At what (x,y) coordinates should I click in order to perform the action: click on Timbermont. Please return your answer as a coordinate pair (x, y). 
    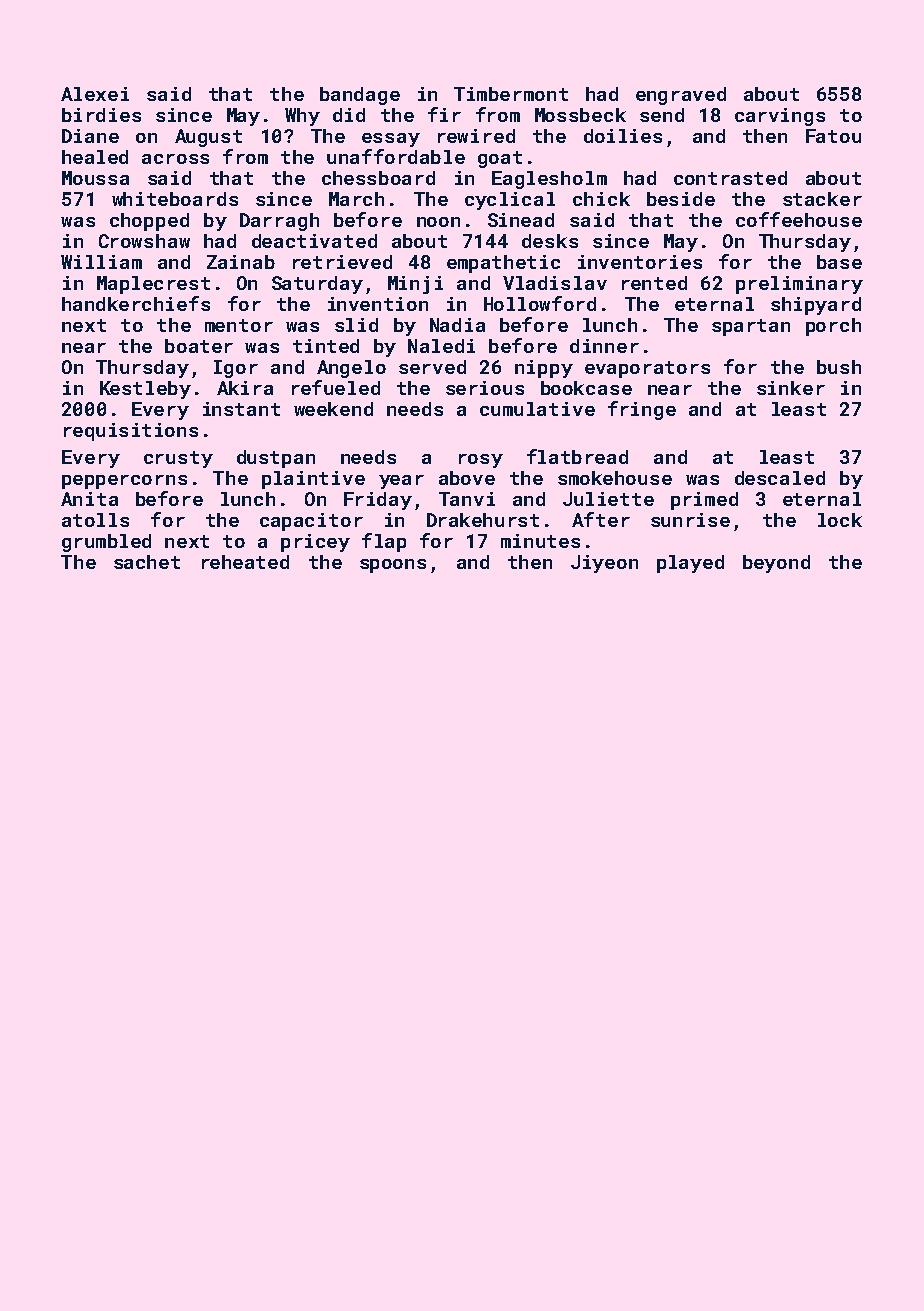
    Looking at the image, I should click on (511, 94).
